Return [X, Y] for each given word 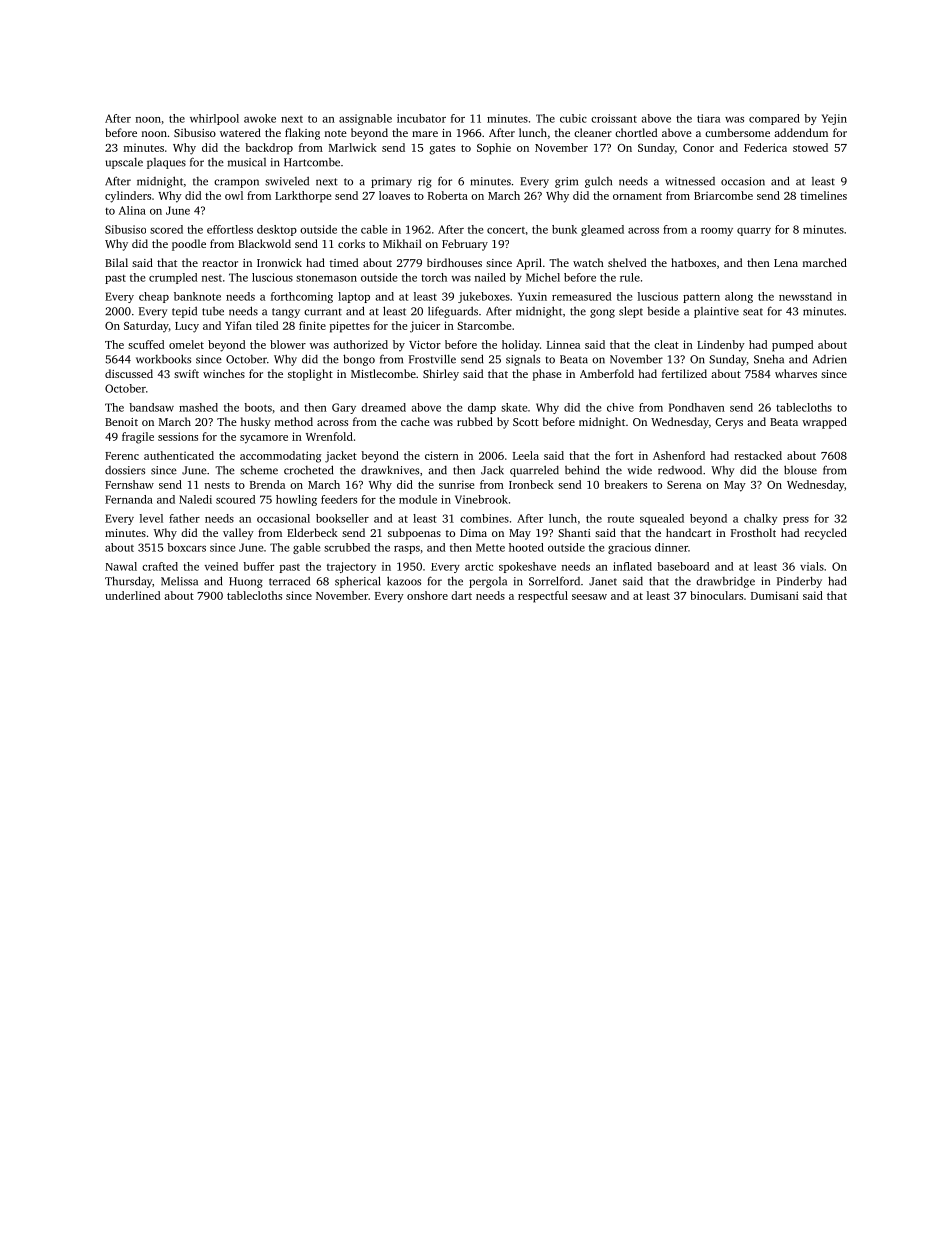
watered [240, 132]
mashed [198, 407]
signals [523, 360]
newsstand [805, 296]
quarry [754, 232]
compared [774, 119]
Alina [132, 210]
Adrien [830, 359]
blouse [800, 470]
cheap [154, 297]
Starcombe [484, 325]
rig [425, 182]
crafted [160, 566]
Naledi [195, 499]
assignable [365, 119]
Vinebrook [481, 499]
